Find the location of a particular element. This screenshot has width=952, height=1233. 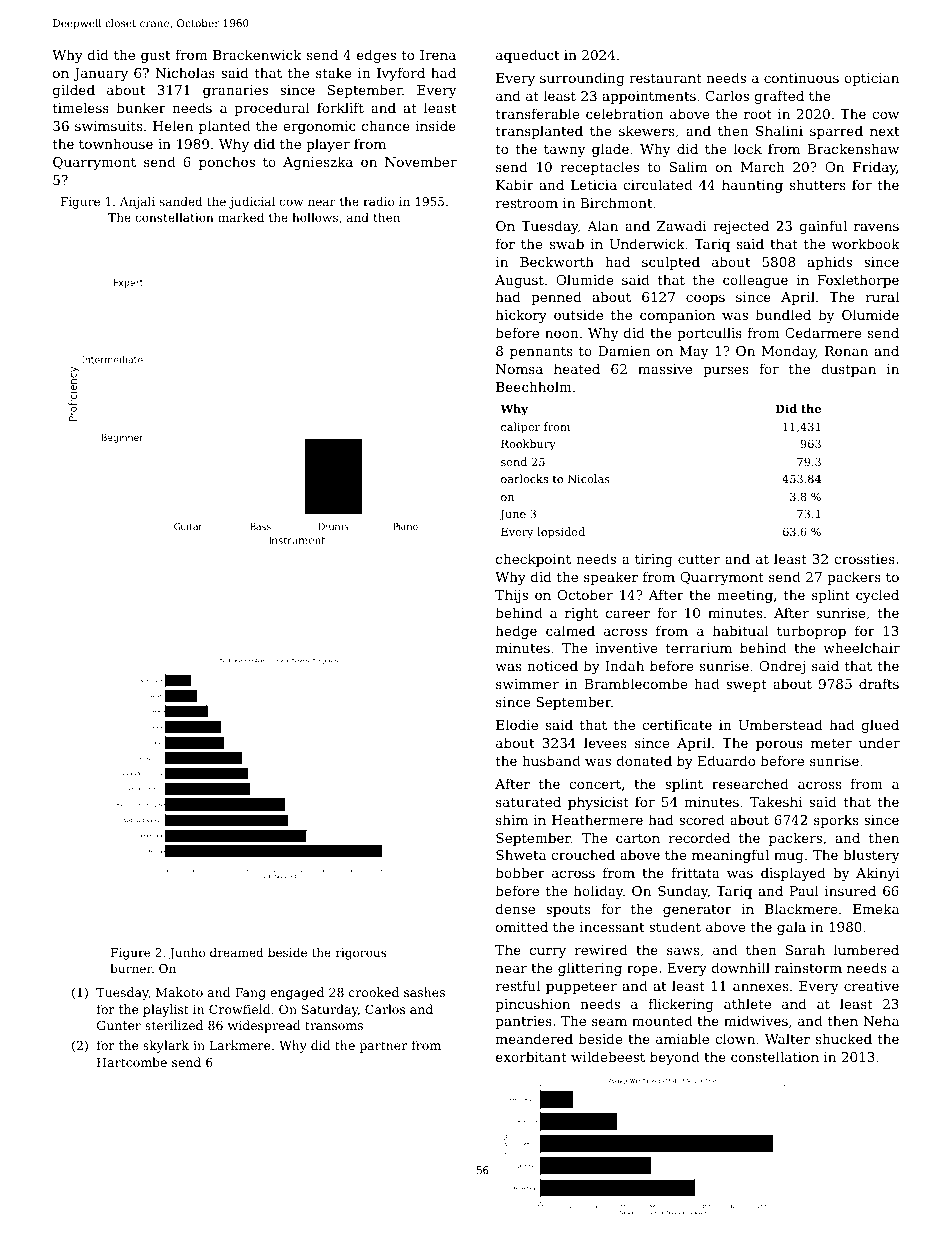

Nomsa is located at coordinates (519, 369).
